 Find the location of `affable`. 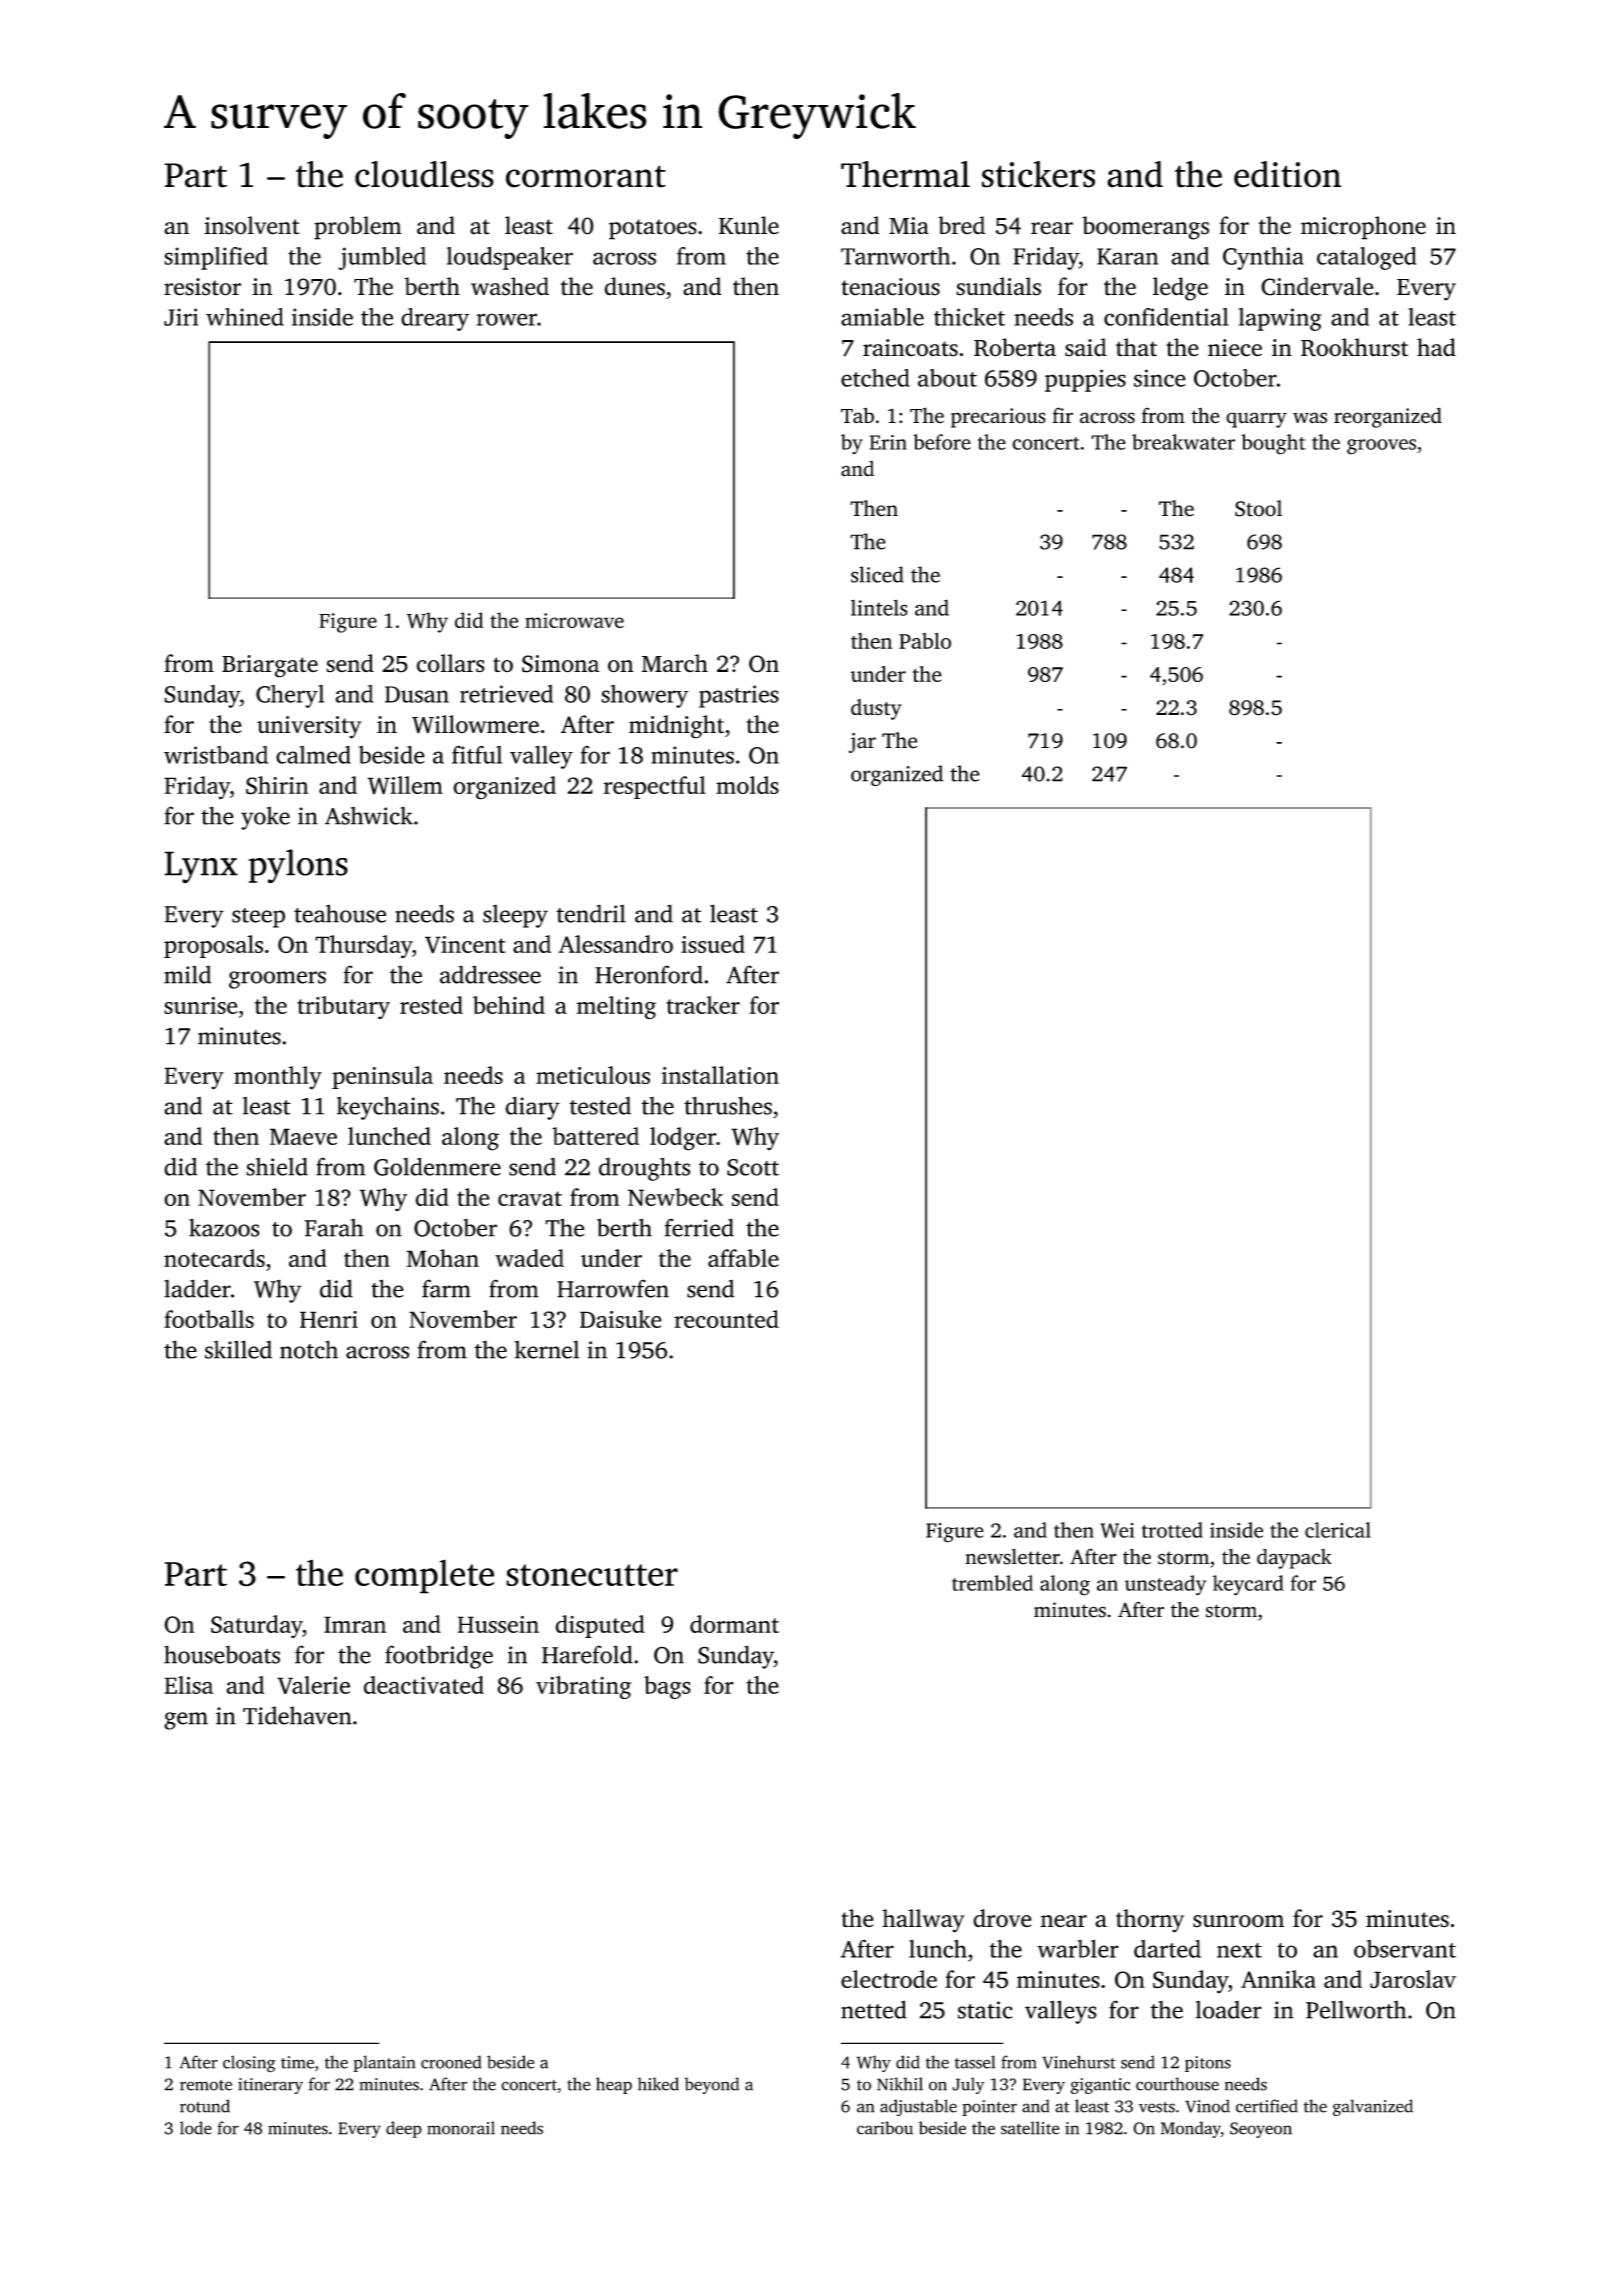

affable is located at coordinates (743, 1258).
